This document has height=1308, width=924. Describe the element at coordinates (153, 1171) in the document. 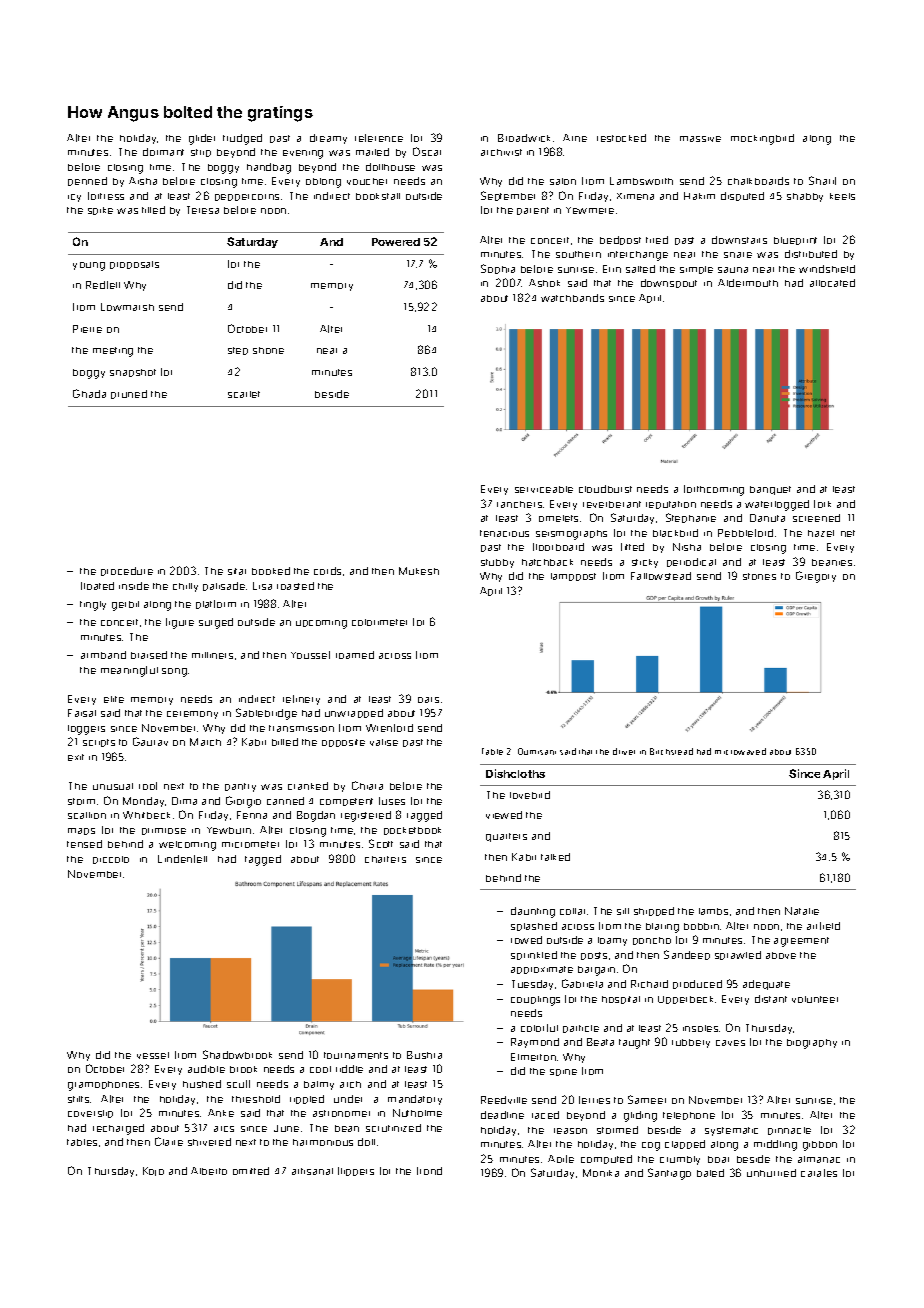

I see `Kojo` at that location.
